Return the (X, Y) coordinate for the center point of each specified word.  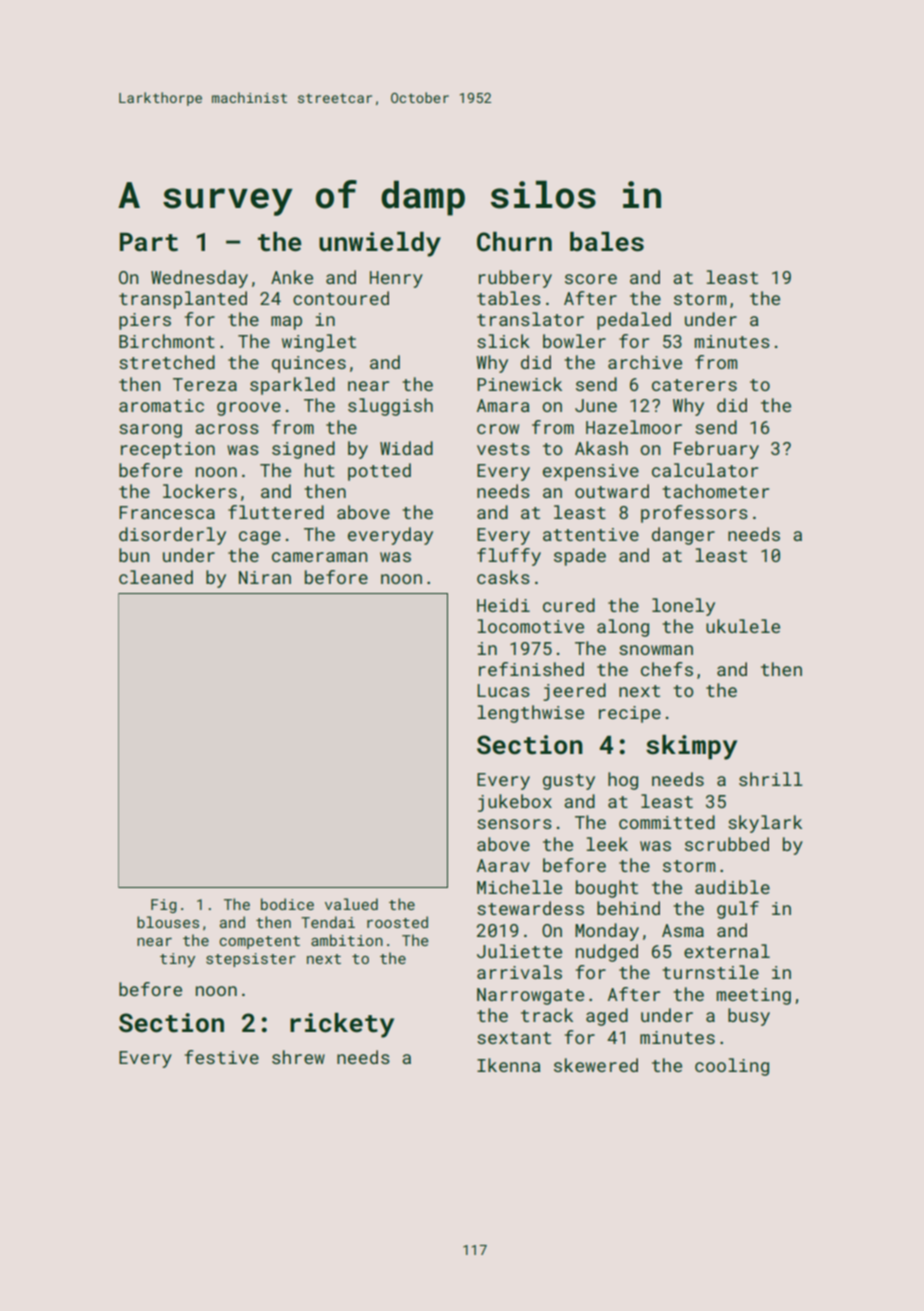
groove (249, 409)
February (716, 450)
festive (222, 1057)
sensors (514, 824)
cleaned (156, 577)
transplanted (183, 300)
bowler (574, 341)
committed (667, 822)
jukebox (515, 803)
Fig (164, 906)
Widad (406, 448)
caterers (694, 385)
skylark (765, 824)
